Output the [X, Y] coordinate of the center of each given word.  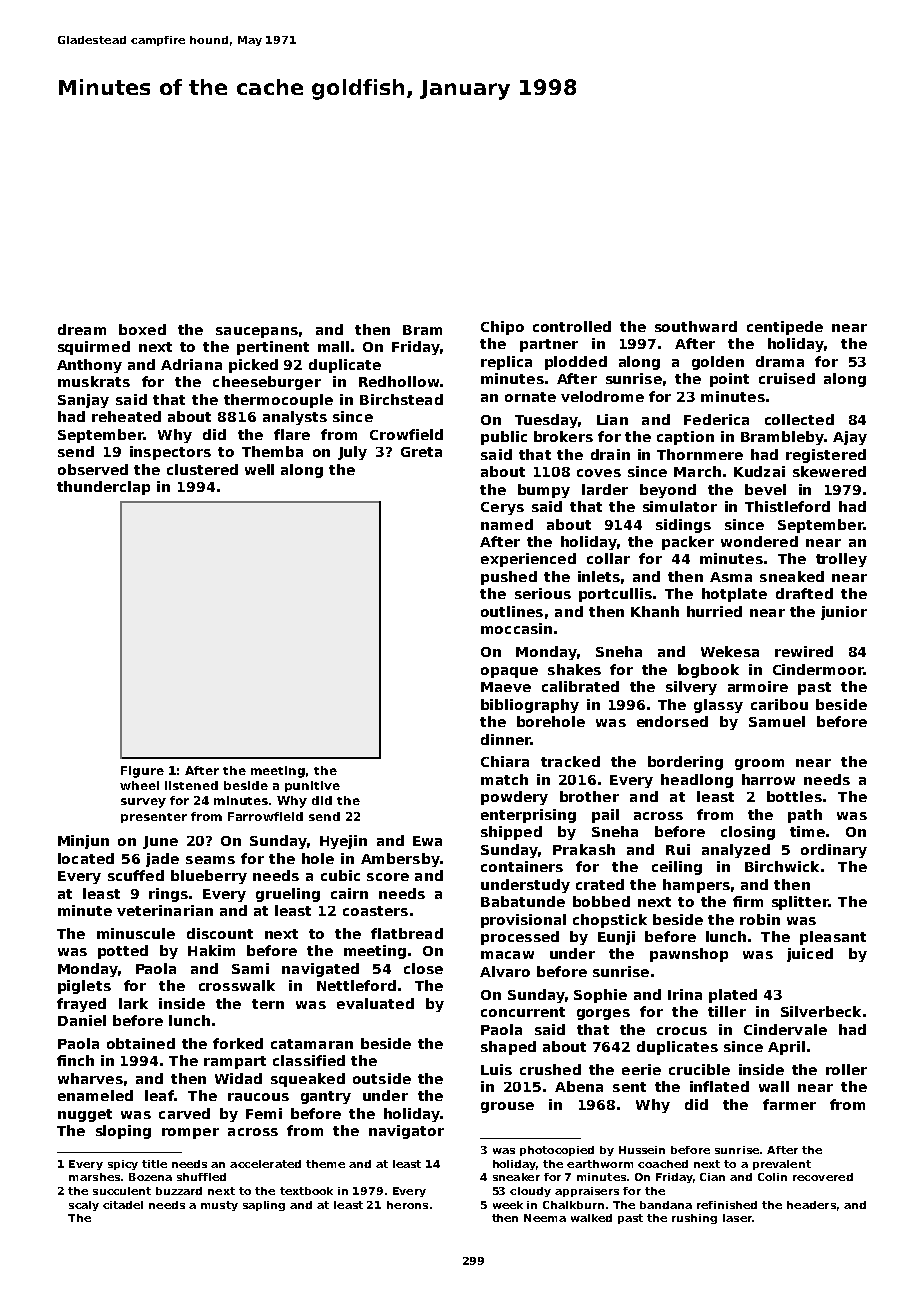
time [807, 831]
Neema [545, 1218]
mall [333, 346]
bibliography [530, 706]
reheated [126, 416]
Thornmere [700, 454]
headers [811, 1205]
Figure [142, 772]
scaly [84, 1206]
